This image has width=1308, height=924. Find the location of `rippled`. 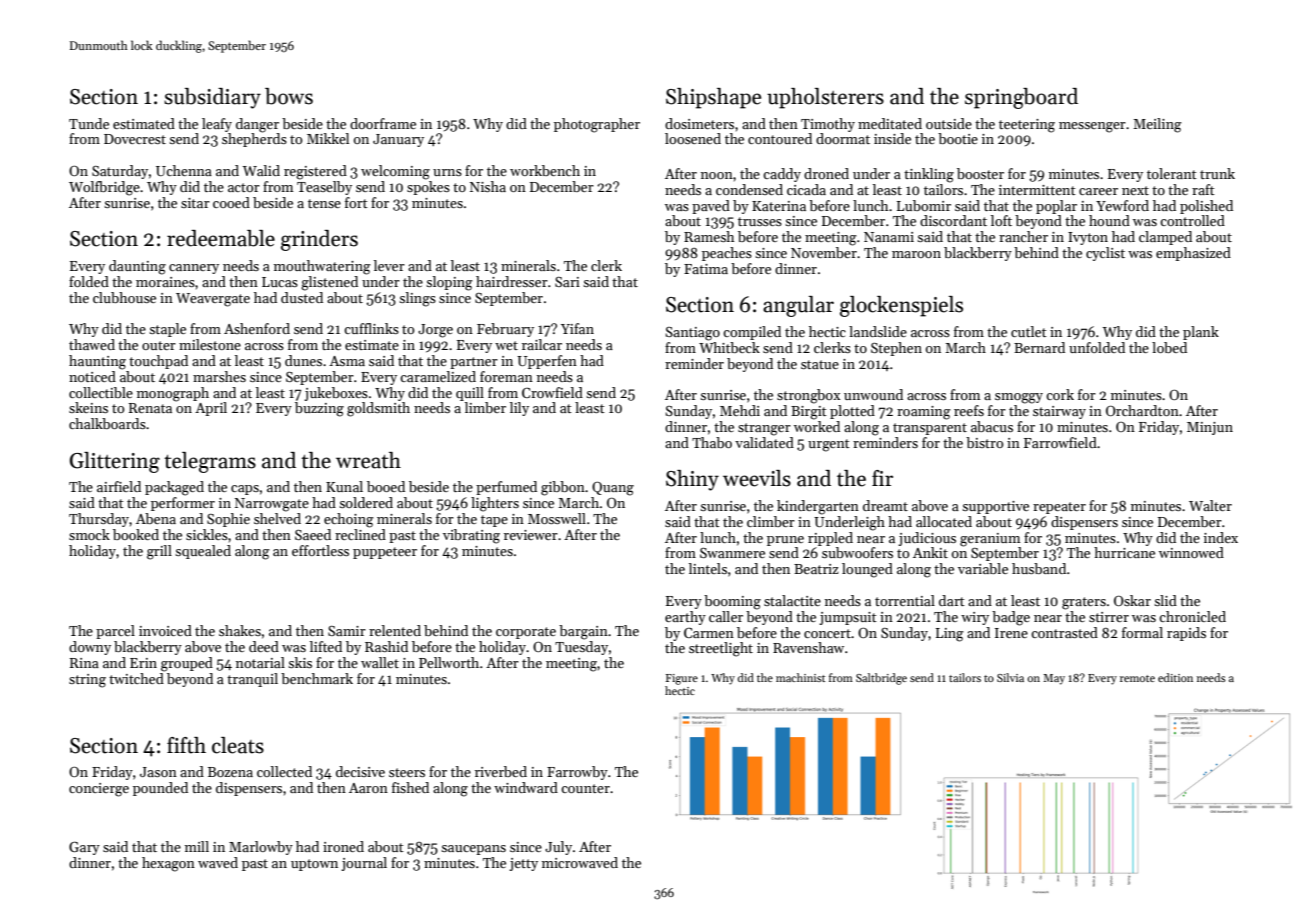

rippled is located at coordinates (830, 539).
